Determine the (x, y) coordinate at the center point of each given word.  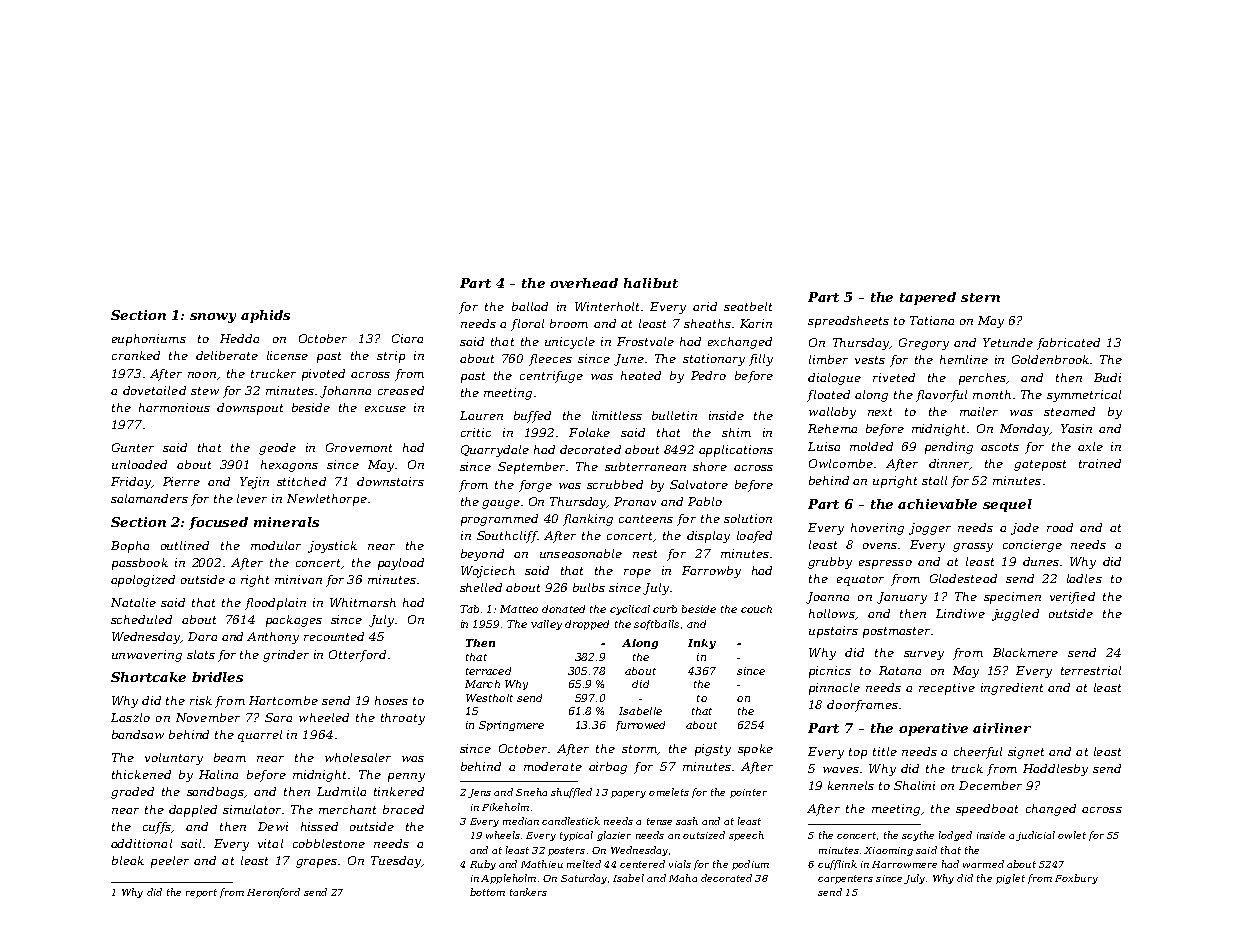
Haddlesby (1055, 770)
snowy (213, 318)
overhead (584, 283)
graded (132, 793)
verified (1072, 598)
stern (980, 297)
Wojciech (488, 572)
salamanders (149, 498)
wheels (503, 835)
